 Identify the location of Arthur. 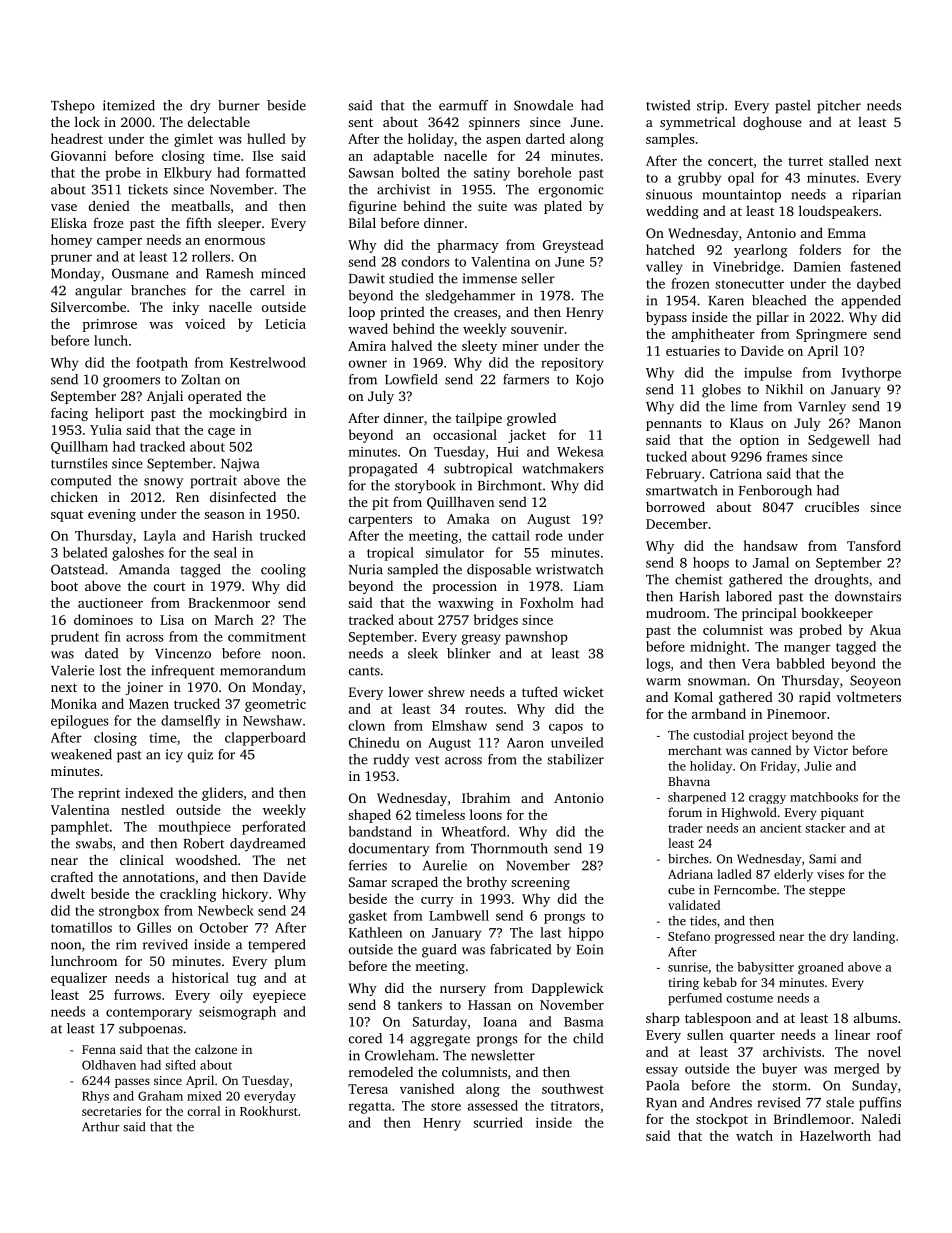
(101, 1127).
